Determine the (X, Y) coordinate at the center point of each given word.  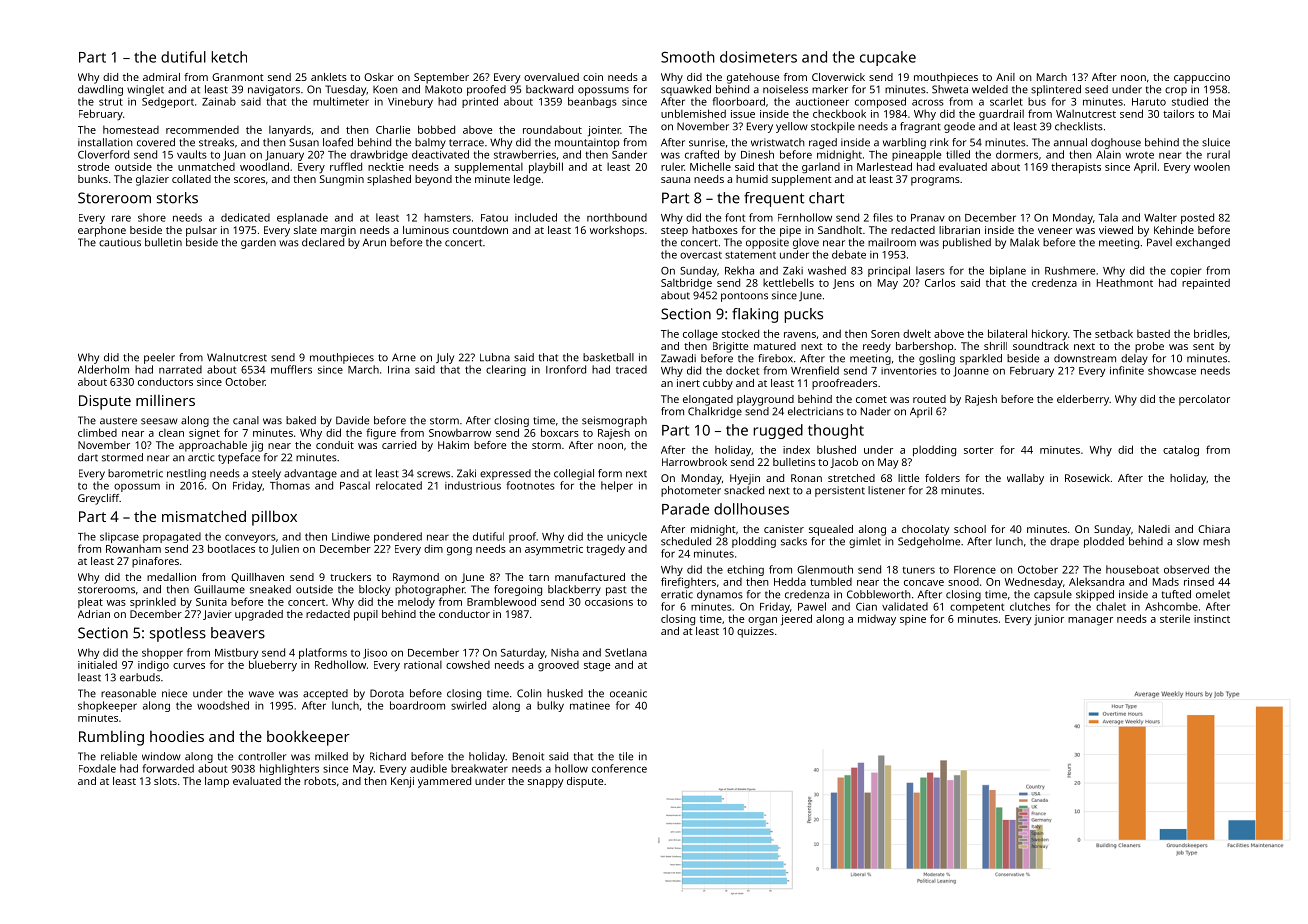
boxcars (560, 432)
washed (827, 270)
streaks (216, 142)
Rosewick (1087, 478)
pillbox (274, 518)
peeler (159, 358)
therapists (1076, 168)
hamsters (447, 217)
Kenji (402, 782)
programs (935, 181)
